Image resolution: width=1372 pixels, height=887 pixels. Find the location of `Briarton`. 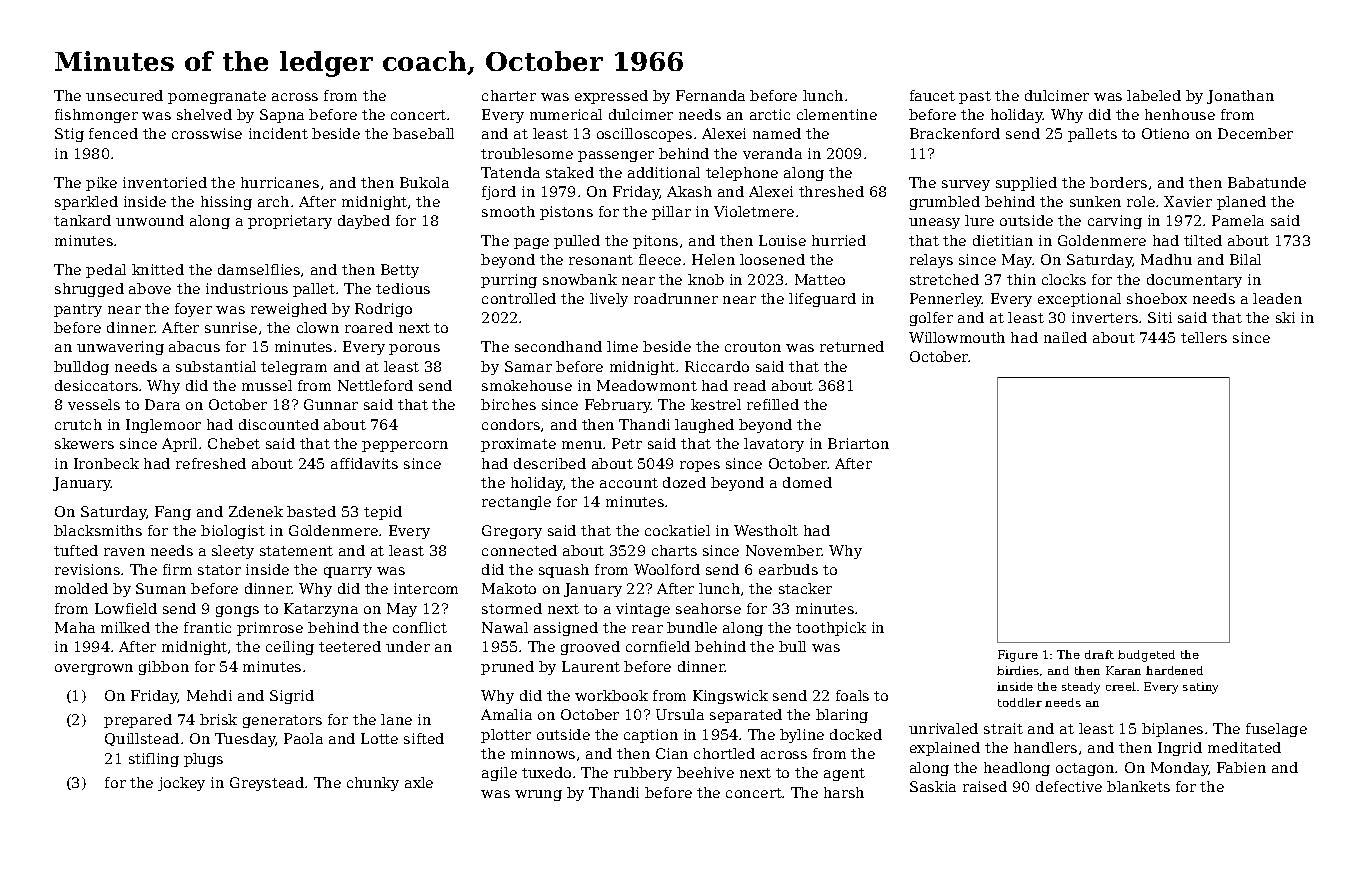

Briarton is located at coordinates (858, 443).
